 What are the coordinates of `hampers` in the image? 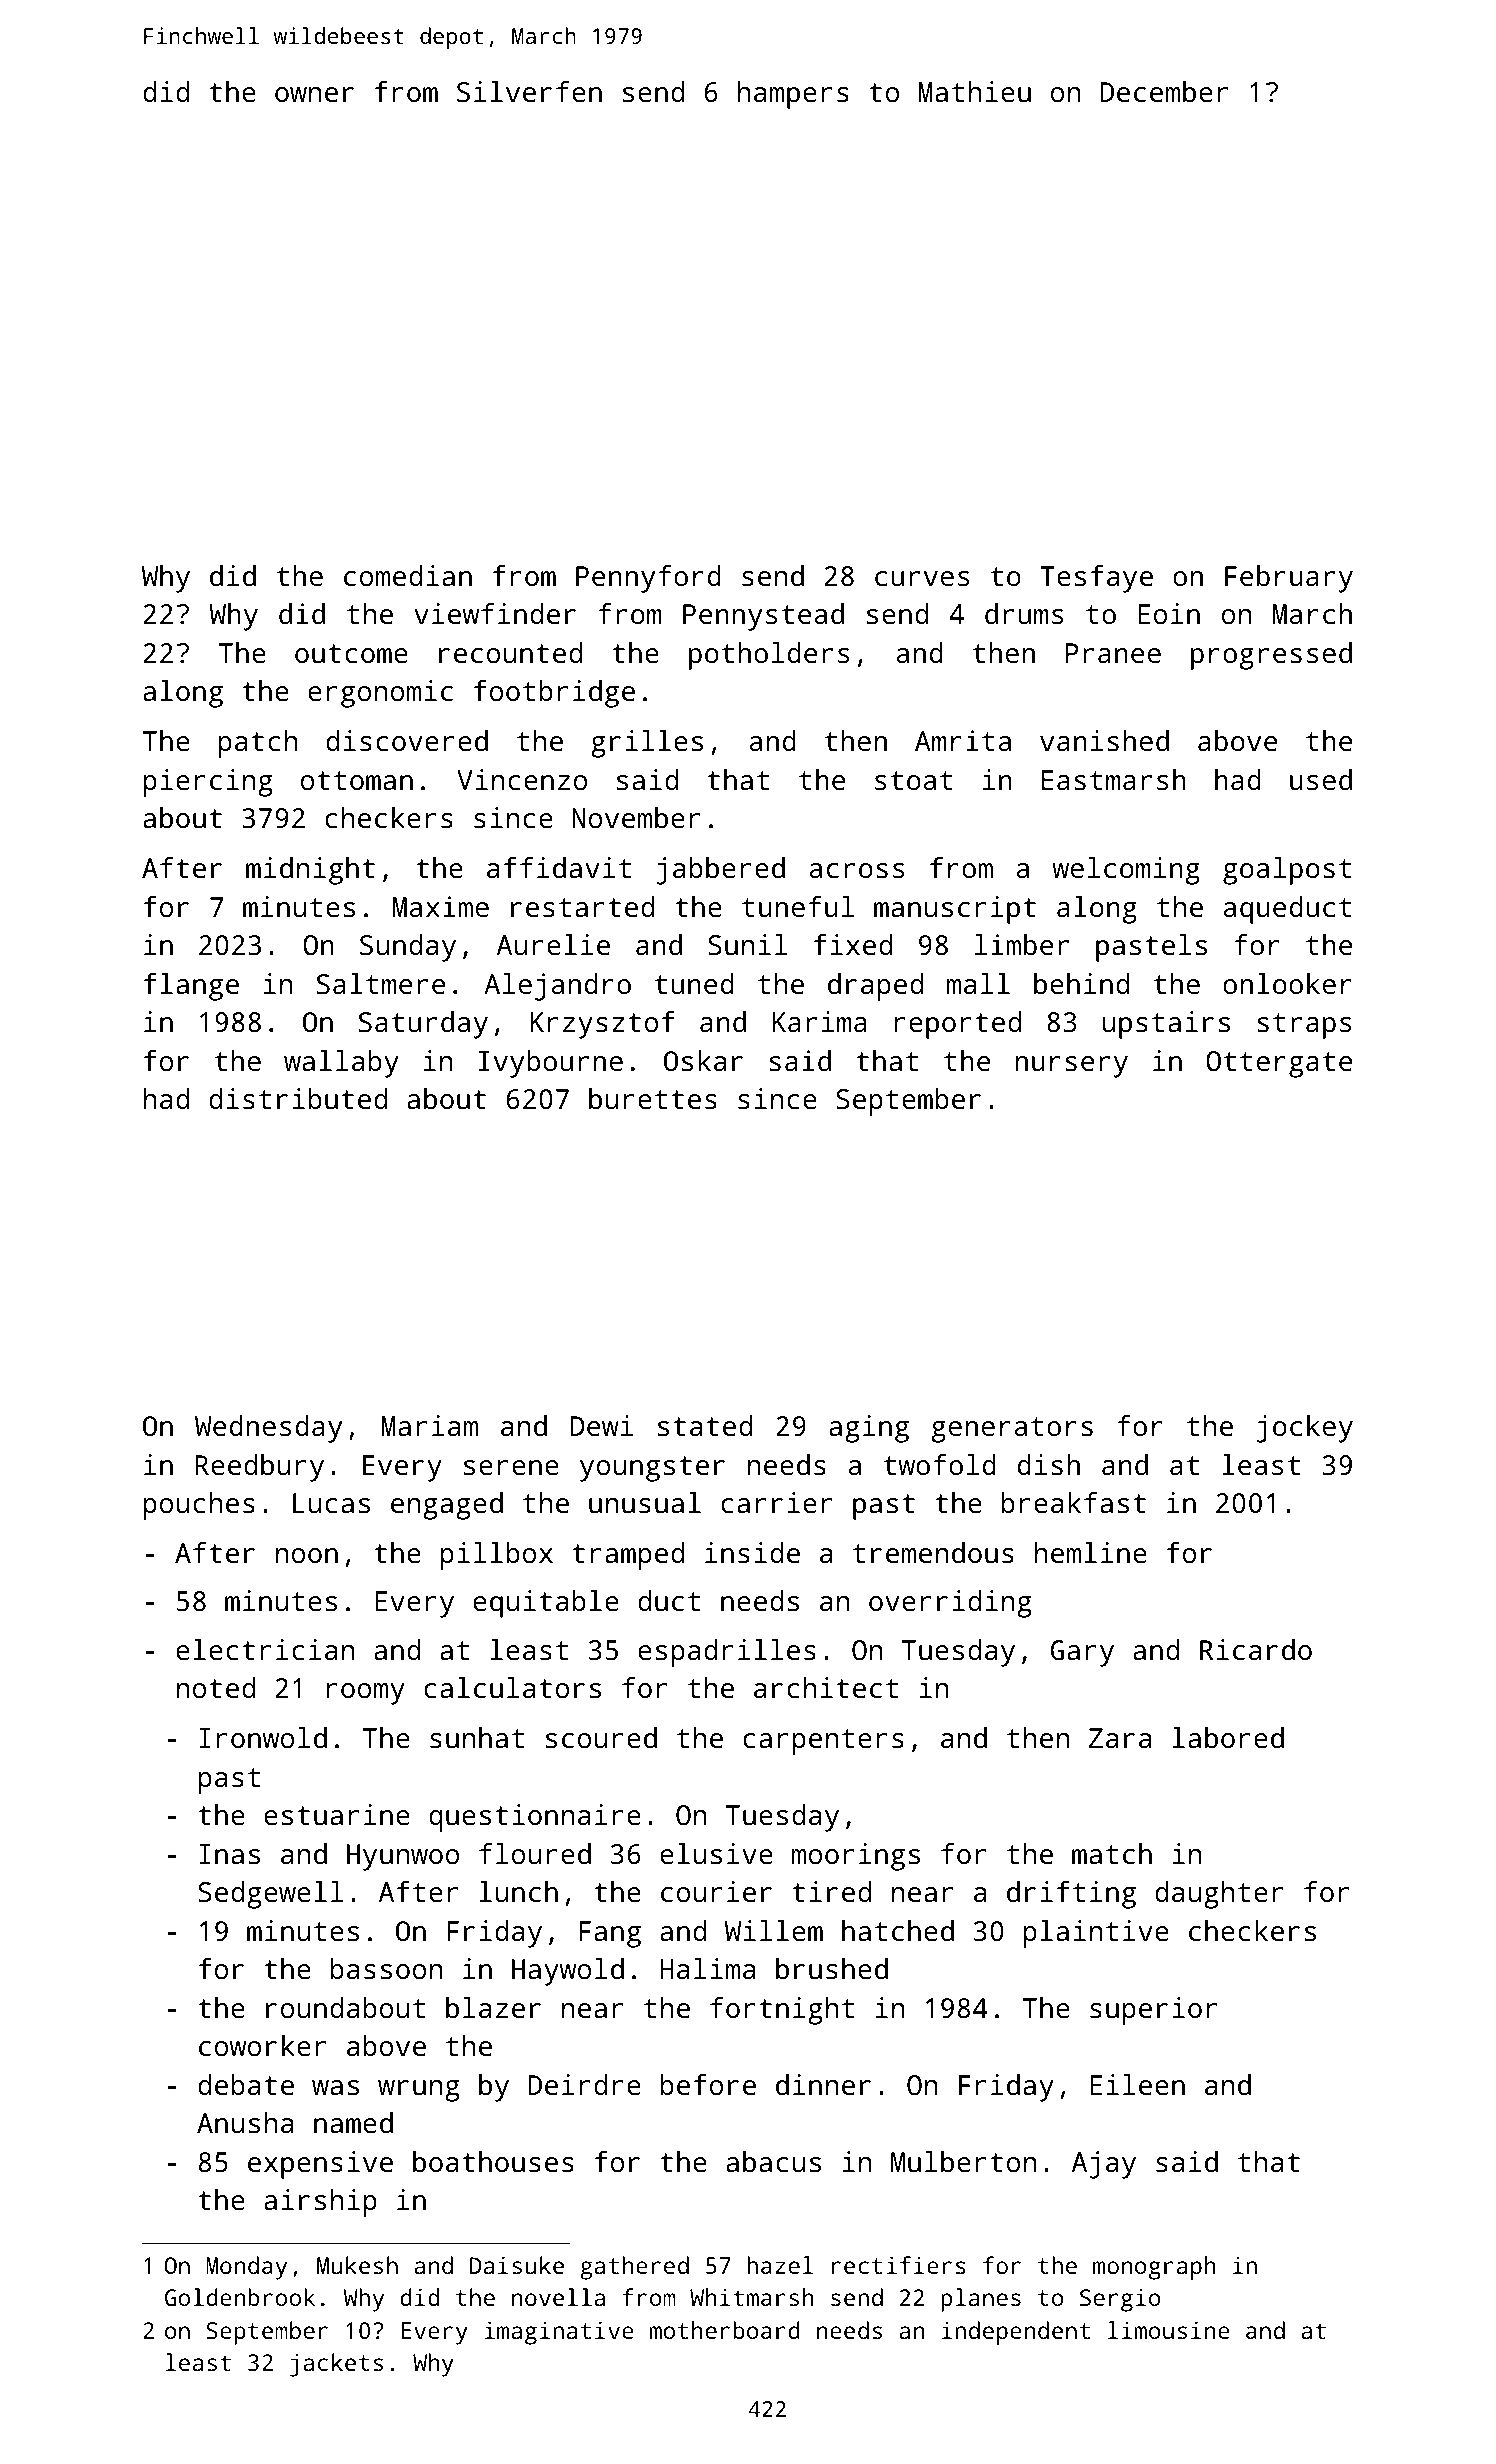 It's located at (793, 95).
